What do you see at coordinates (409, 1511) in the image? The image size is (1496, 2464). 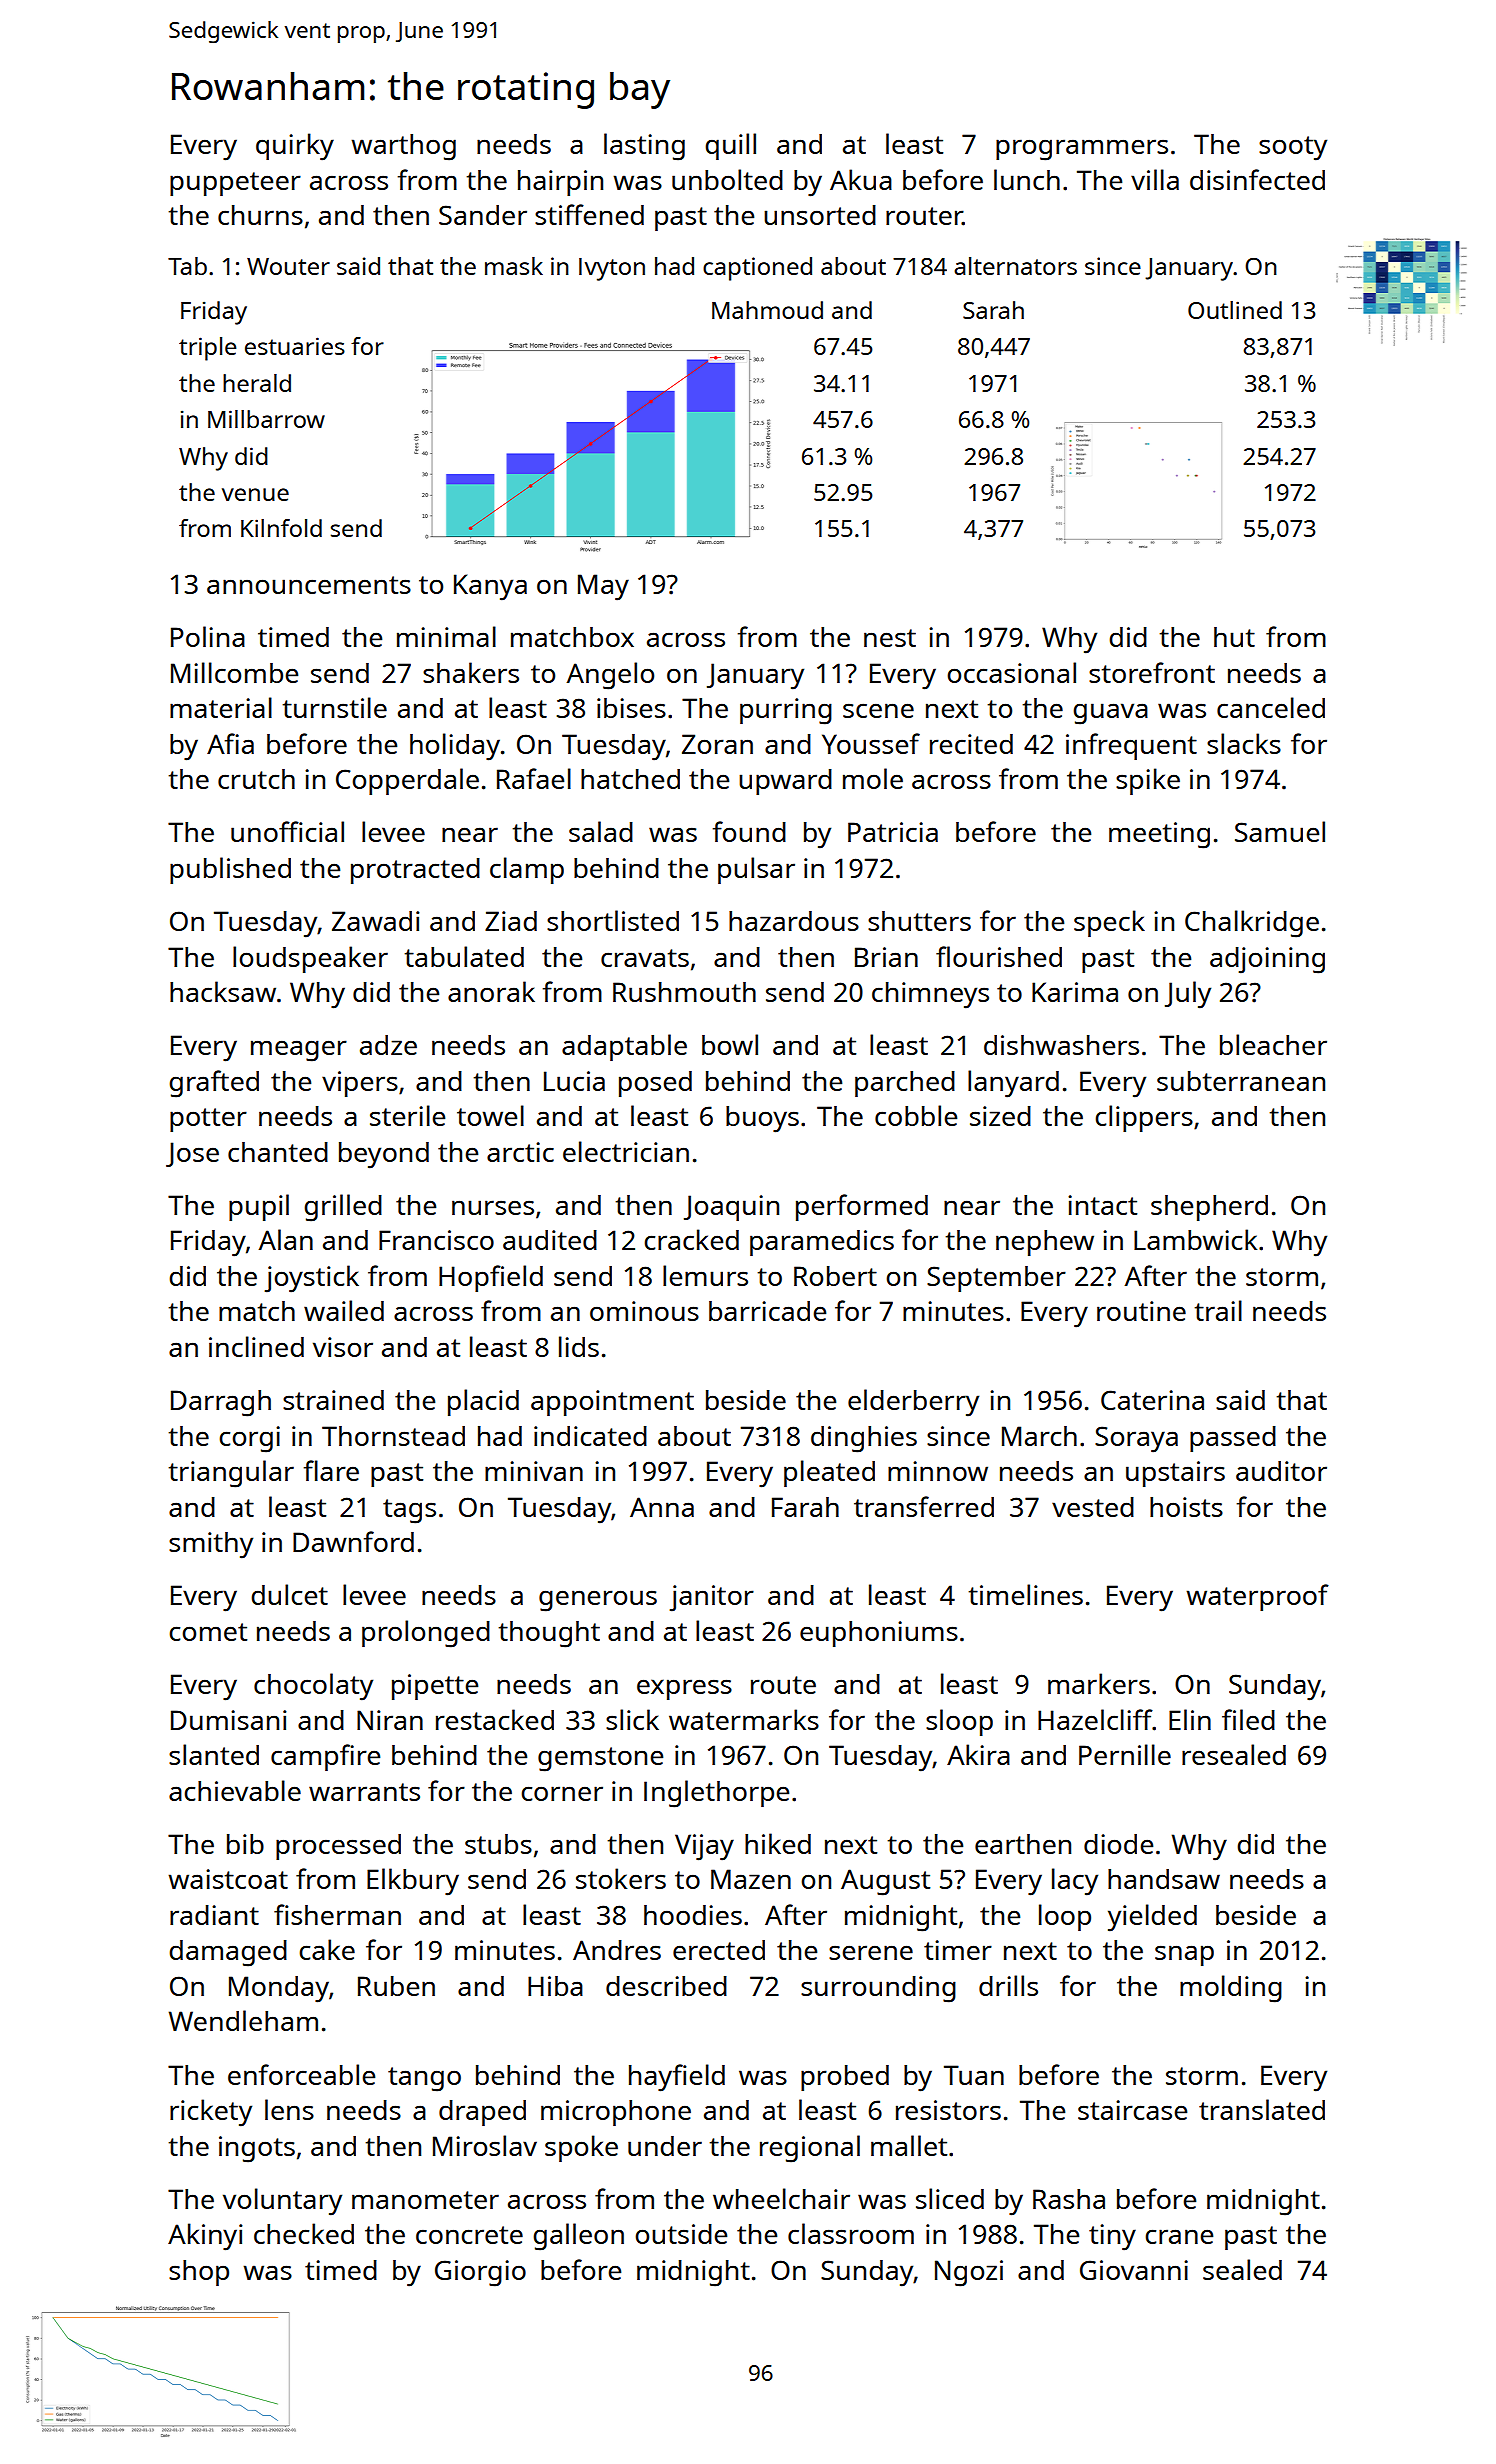 I see `tags` at bounding box center [409, 1511].
